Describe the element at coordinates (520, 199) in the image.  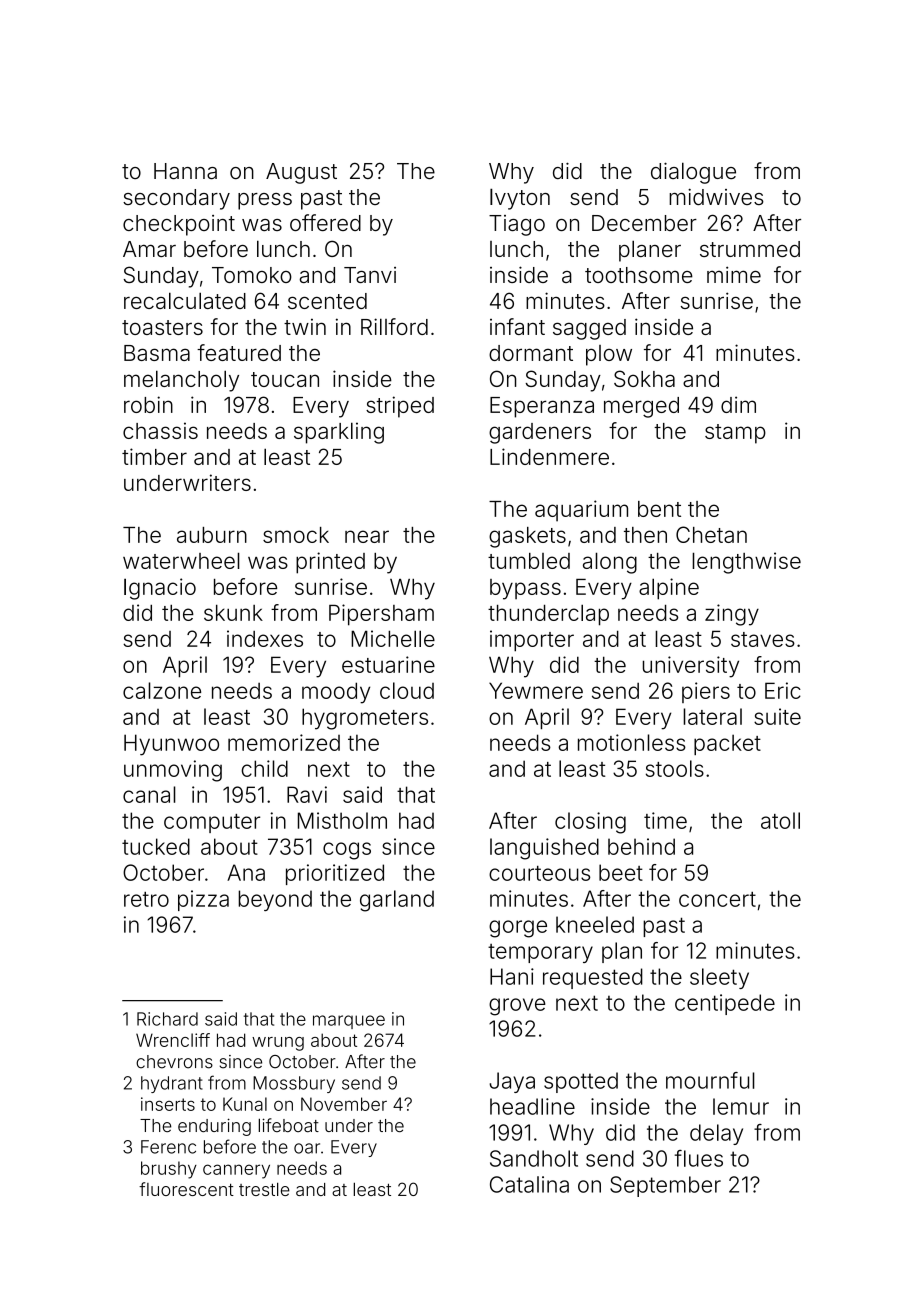
I see `Ivyton` at that location.
